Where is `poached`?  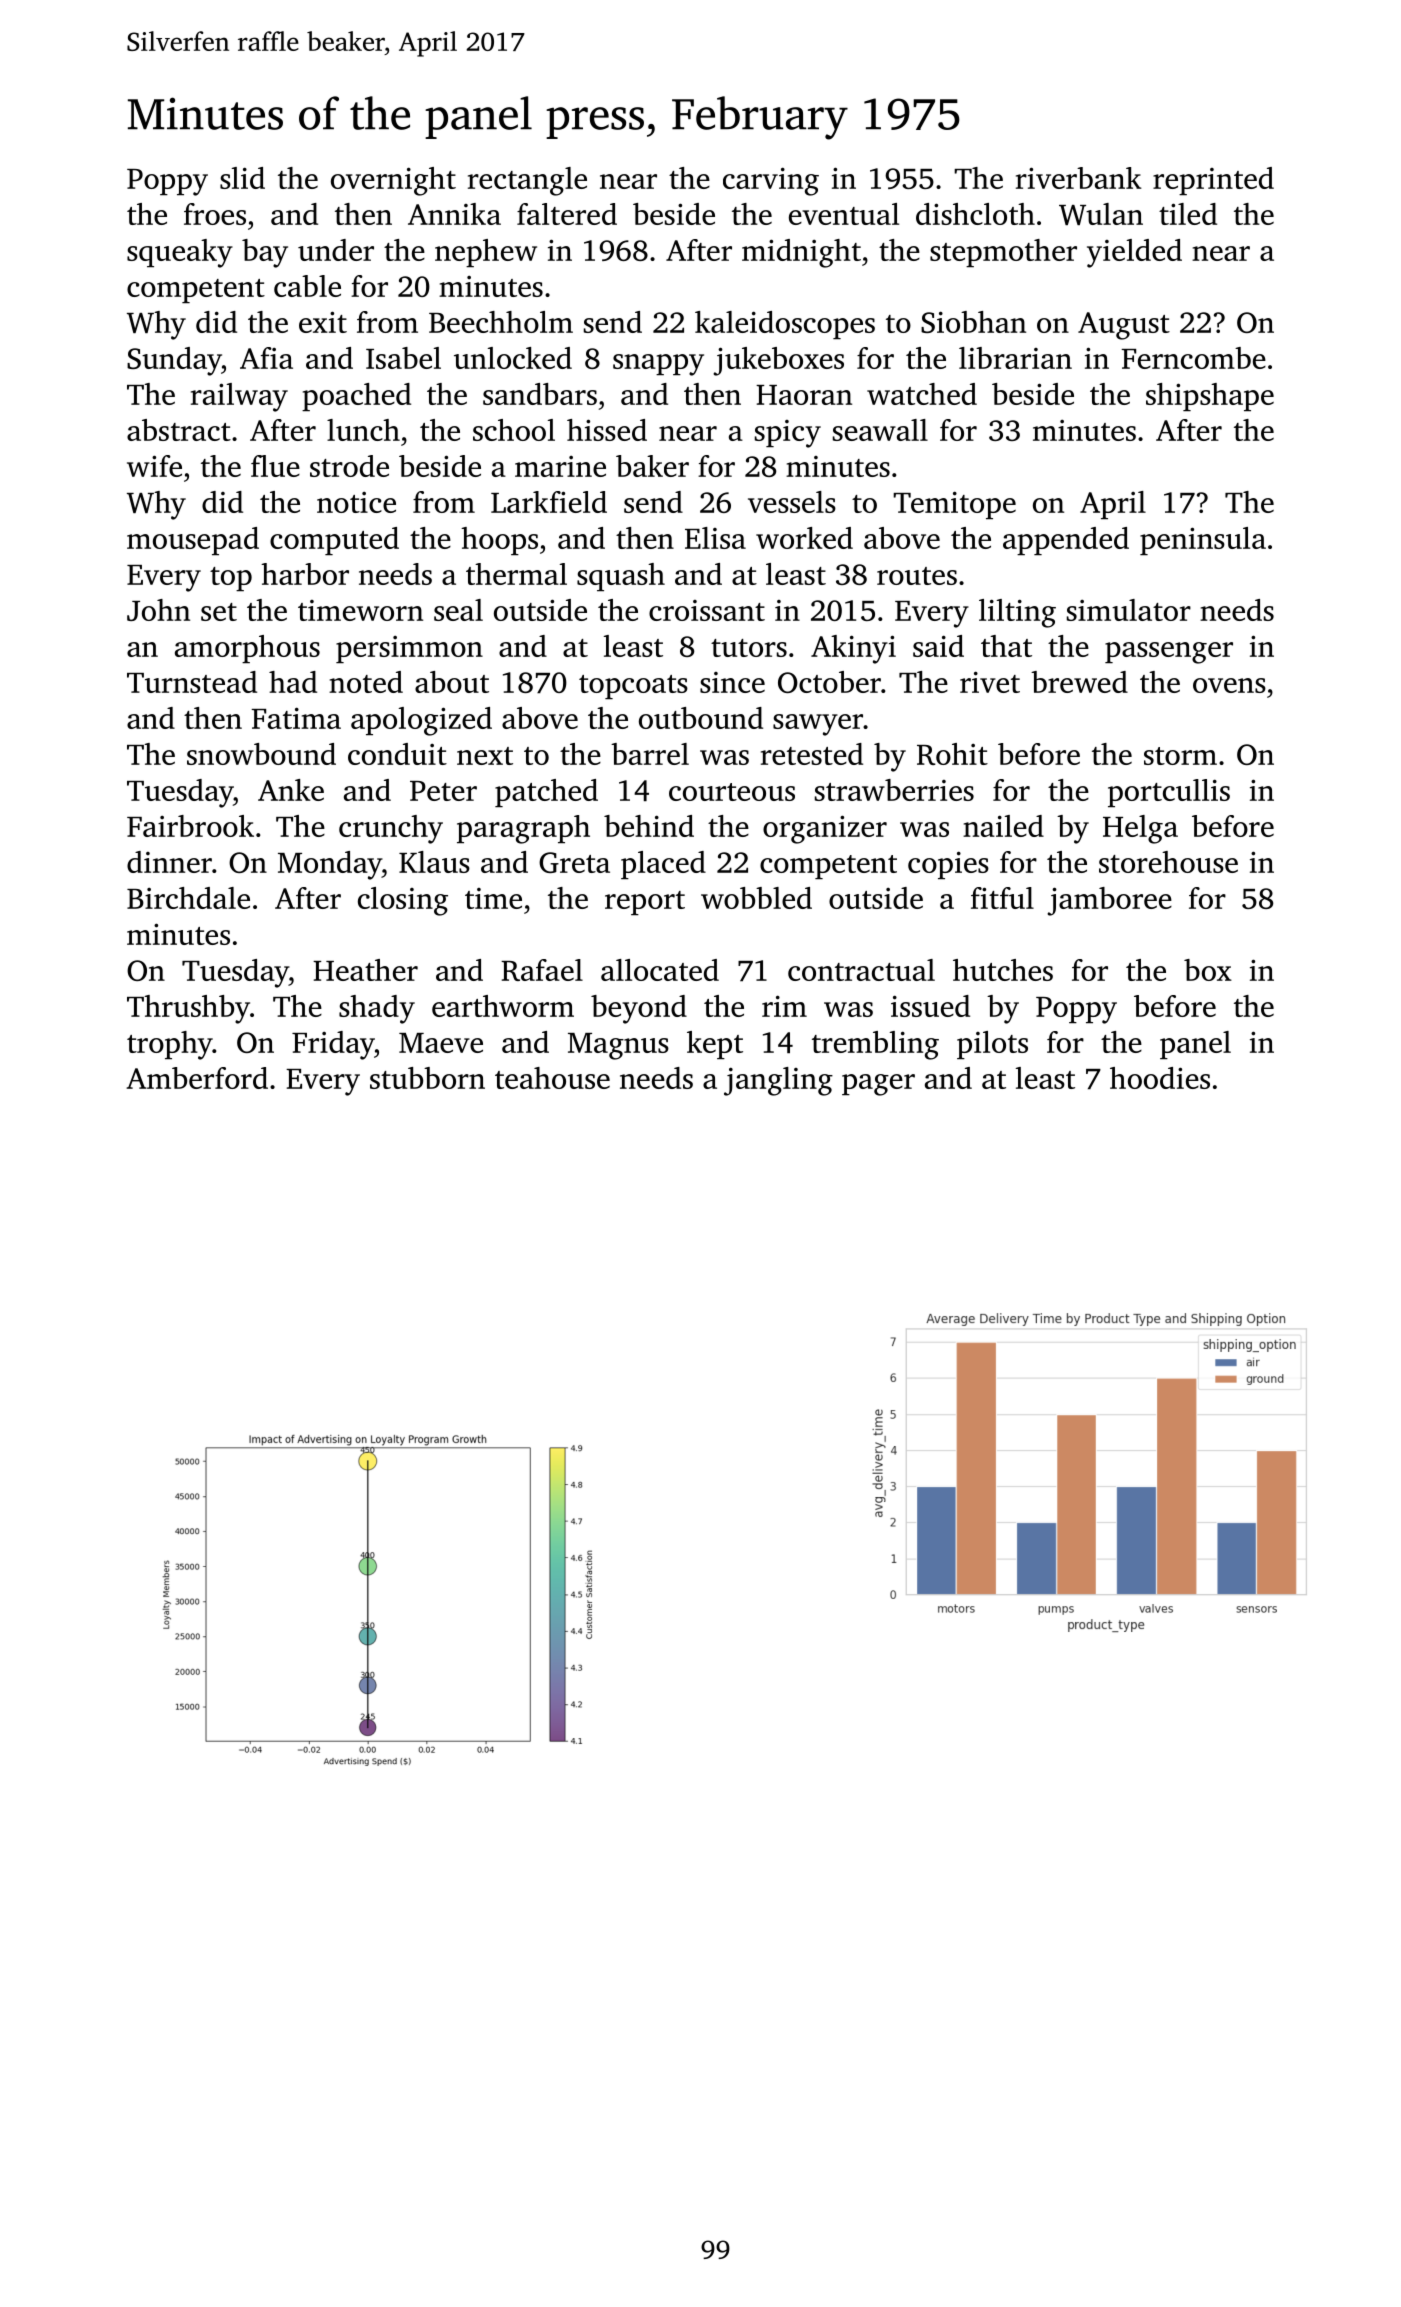 poached is located at coordinates (356, 397).
